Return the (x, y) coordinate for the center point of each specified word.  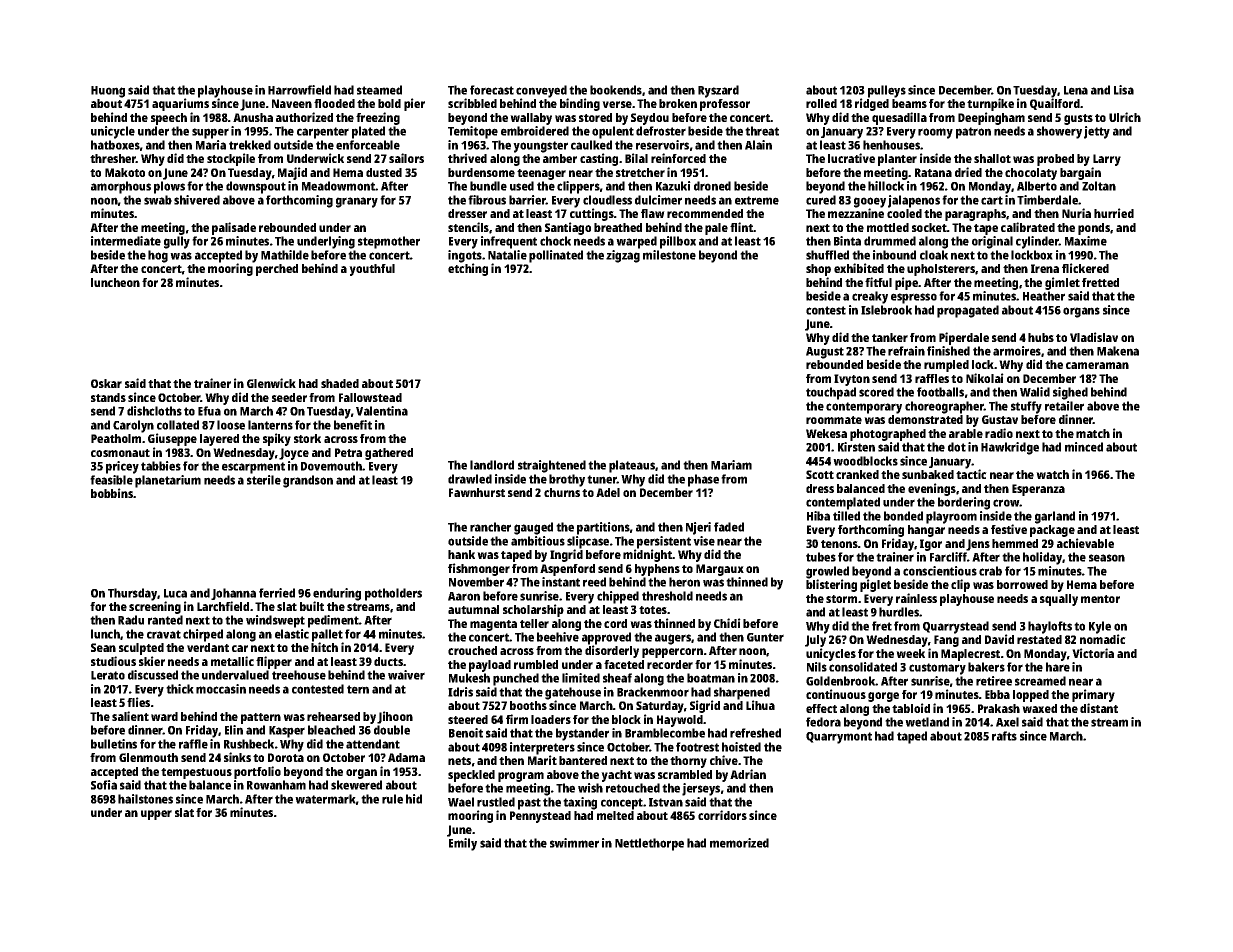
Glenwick (271, 383)
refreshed (755, 733)
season (1107, 558)
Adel (608, 492)
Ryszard (718, 91)
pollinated (556, 256)
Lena (1076, 90)
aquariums (180, 104)
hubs (1041, 337)
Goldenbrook (841, 681)
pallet (327, 635)
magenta (493, 625)
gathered (389, 454)
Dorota (286, 757)
